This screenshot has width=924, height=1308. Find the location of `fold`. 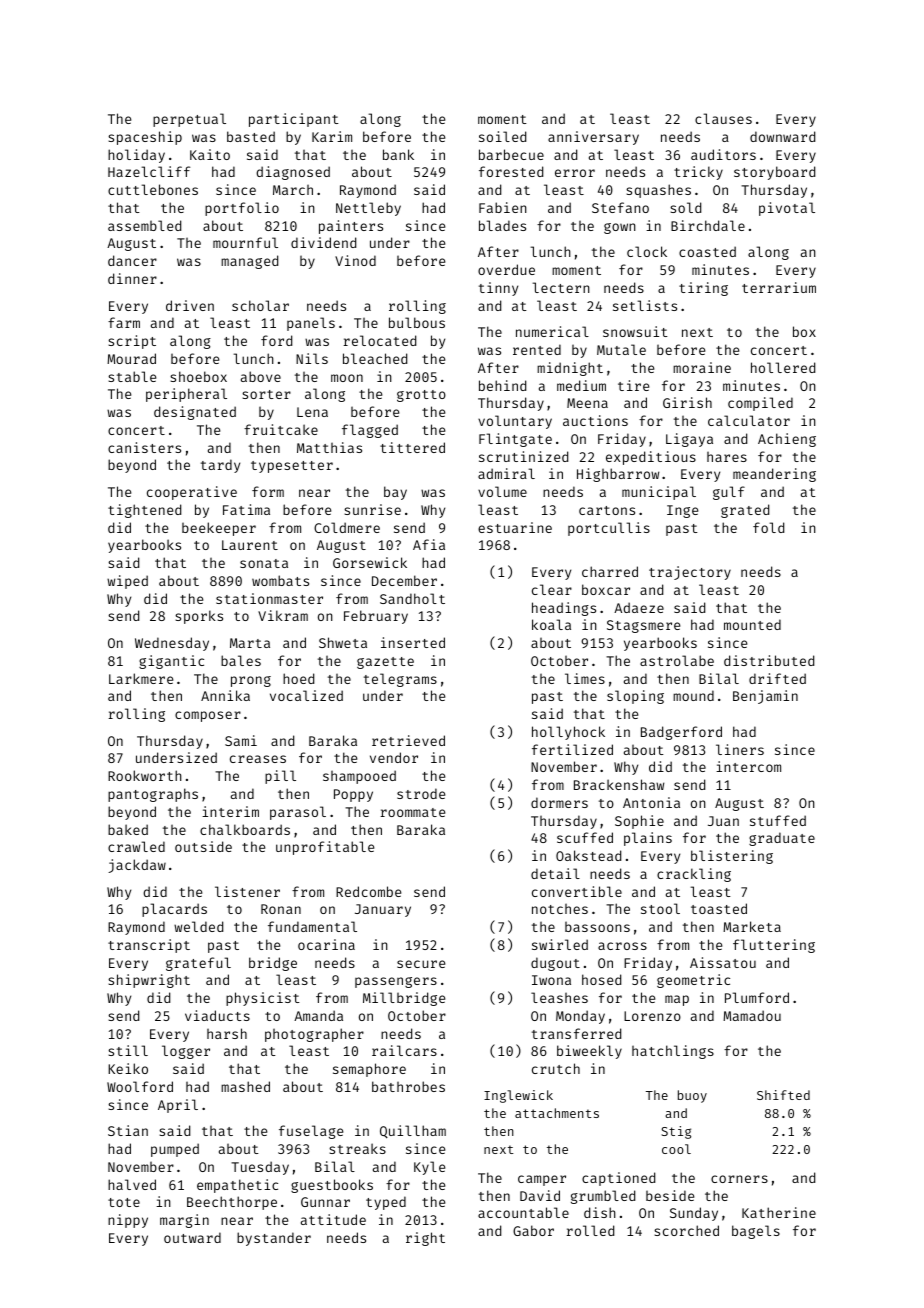

fold is located at coordinates (768, 527).
